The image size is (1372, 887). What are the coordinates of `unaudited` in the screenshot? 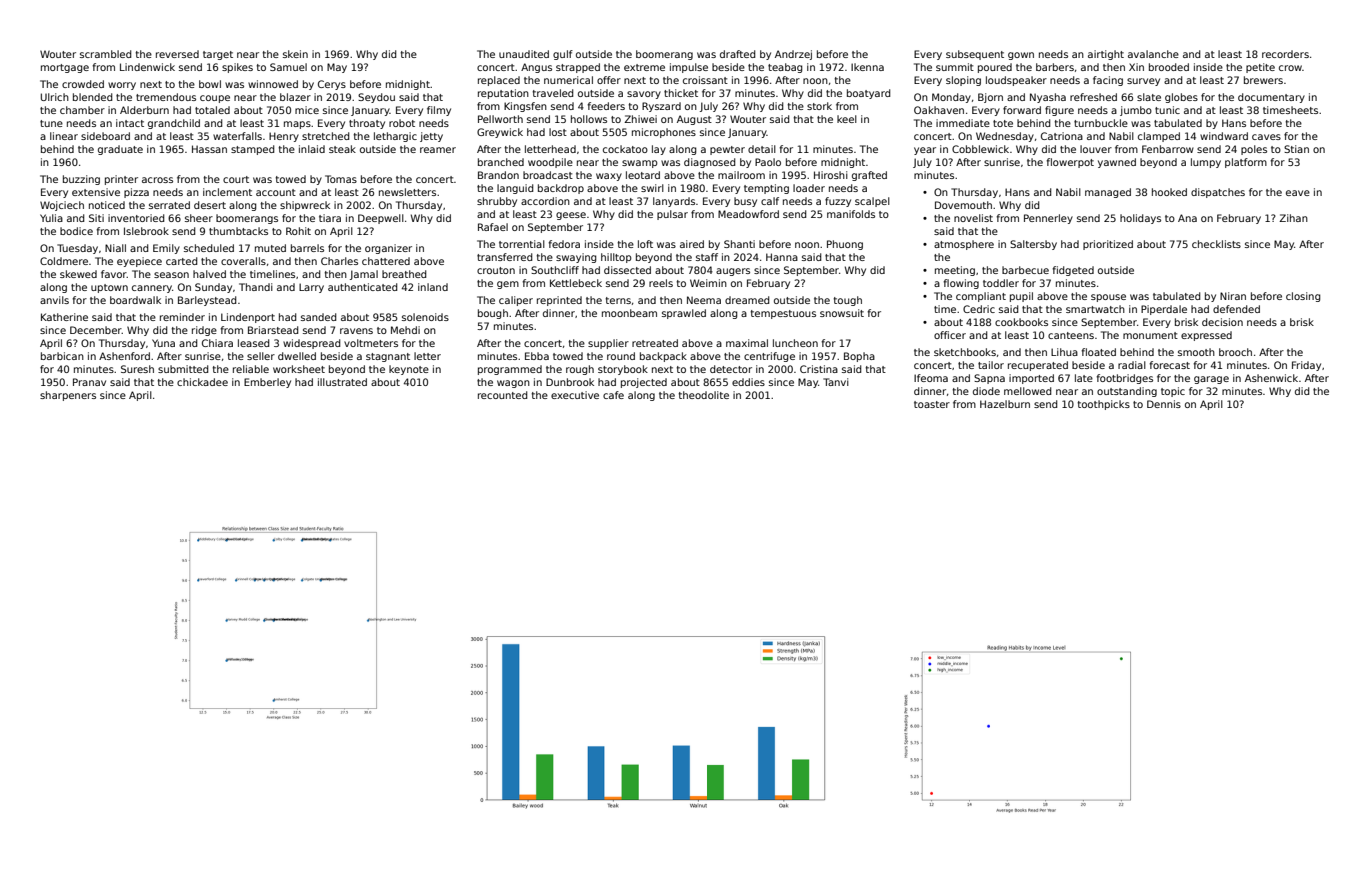 It's located at (524, 54).
